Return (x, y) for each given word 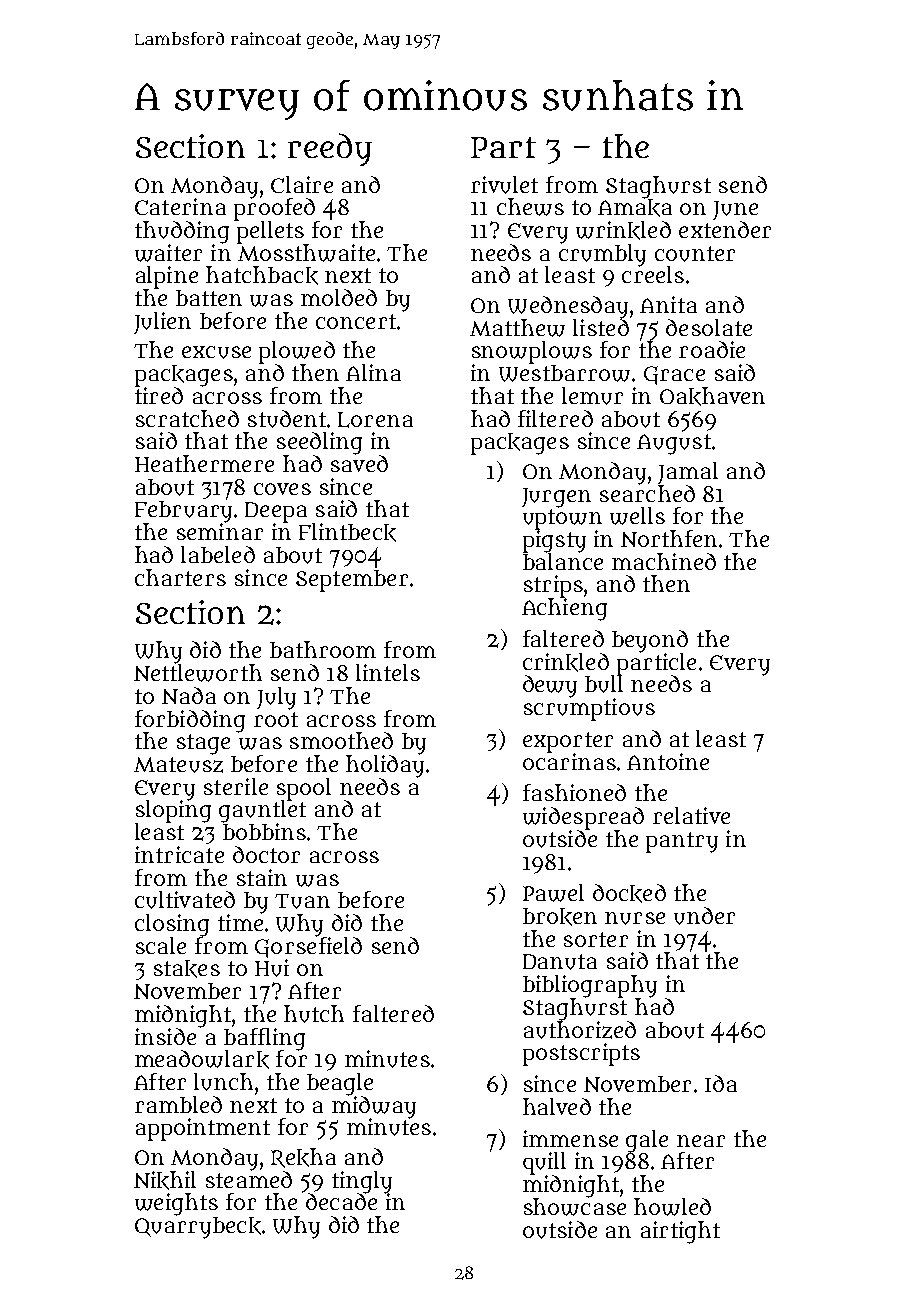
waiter (168, 253)
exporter (568, 742)
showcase (575, 1207)
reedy (330, 149)
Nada (189, 695)
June (735, 210)
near (701, 1141)
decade (341, 1201)
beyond (650, 641)
